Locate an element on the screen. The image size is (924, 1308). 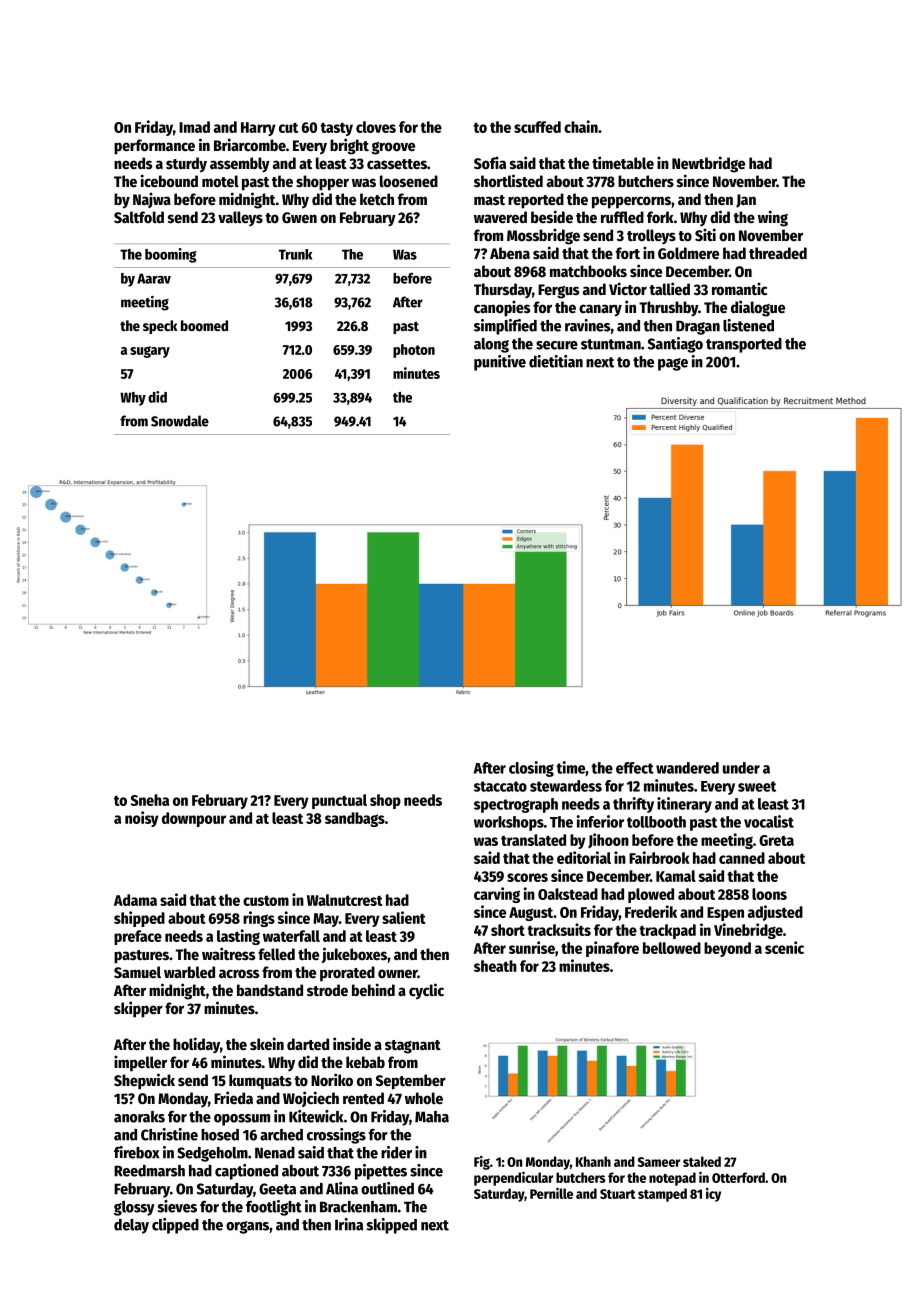
cloves is located at coordinates (376, 127).
